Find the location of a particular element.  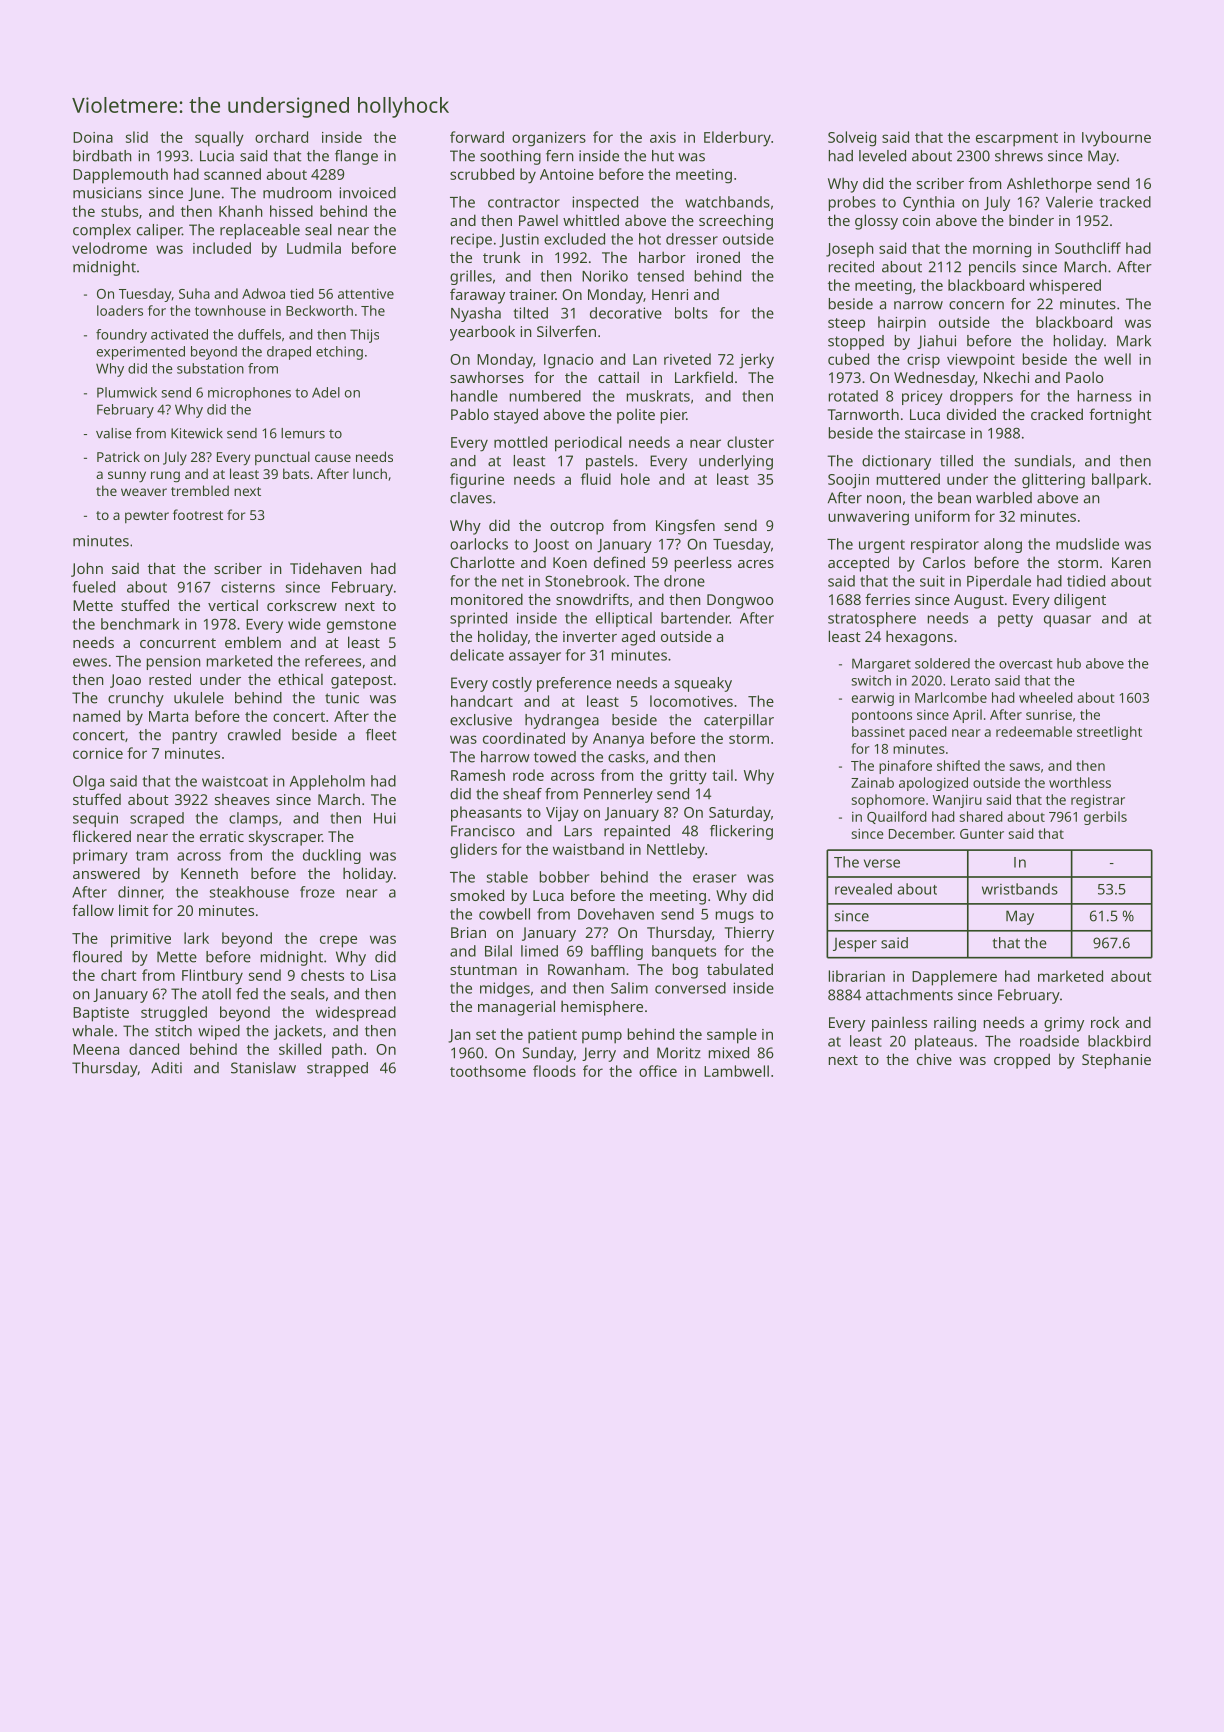

Cynthia is located at coordinates (928, 203).
